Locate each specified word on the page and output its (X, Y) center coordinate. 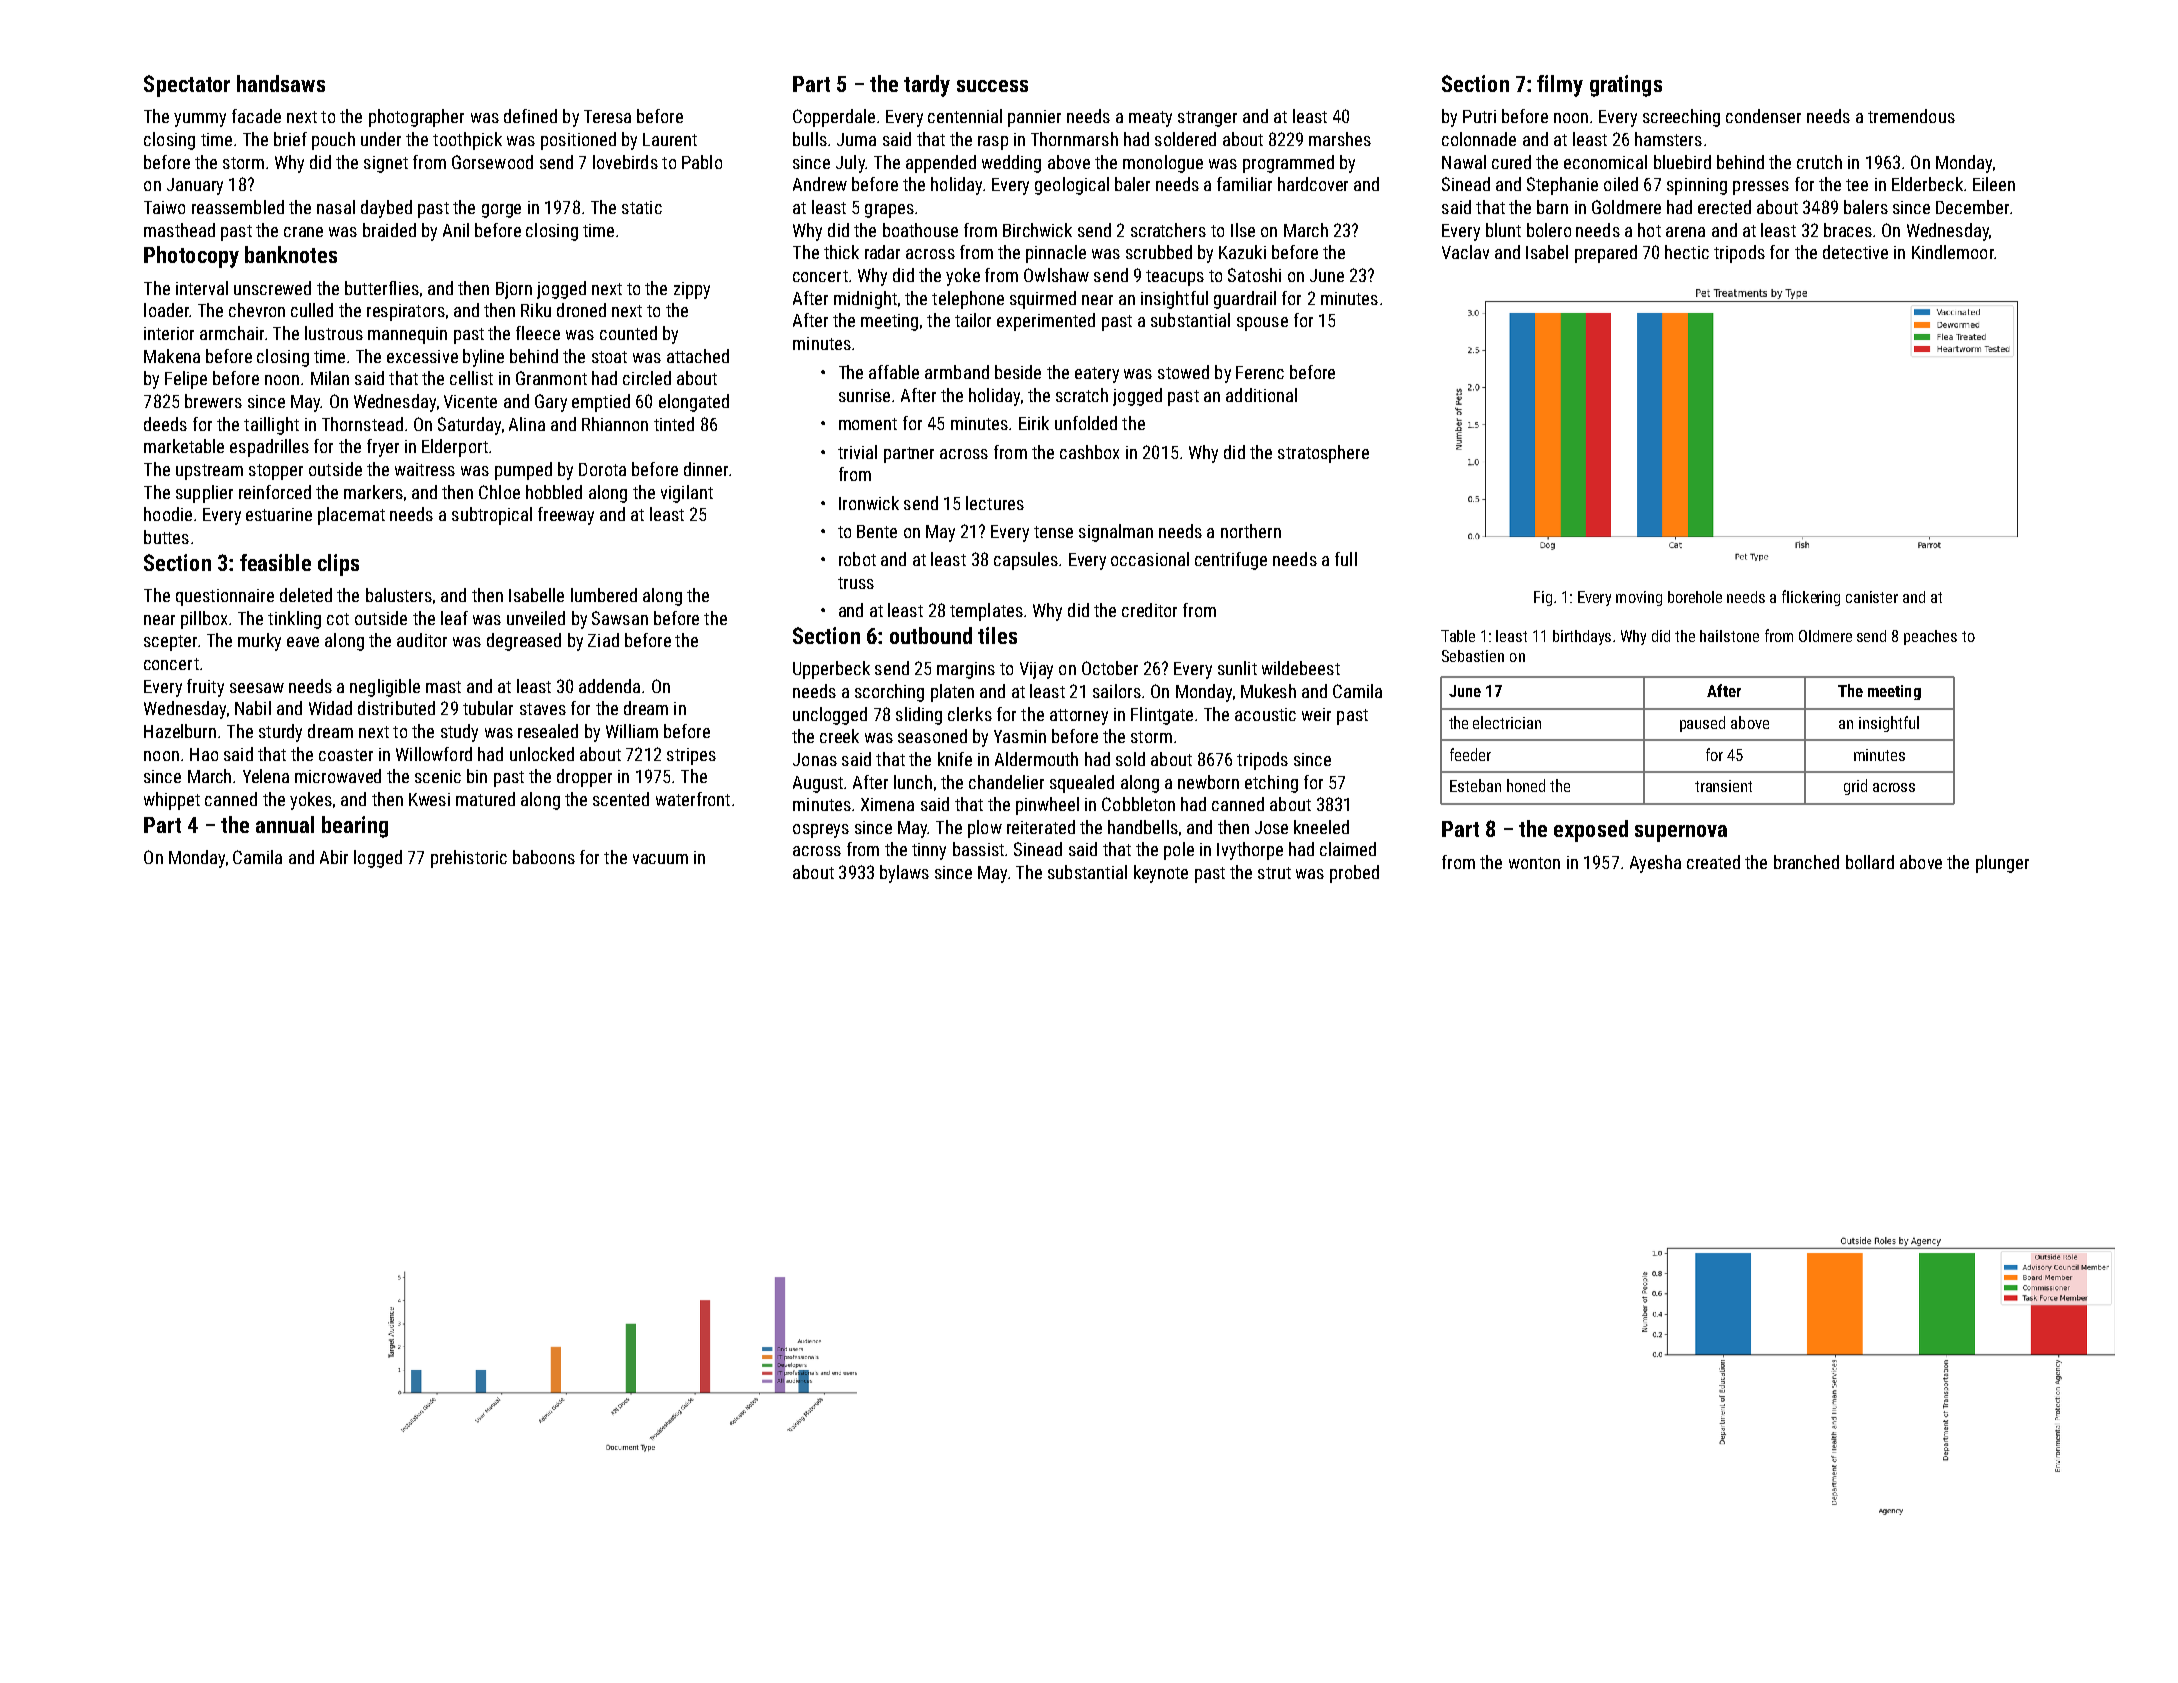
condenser (1763, 116)
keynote (1161, 874)
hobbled (554, 492)
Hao (204, 754)
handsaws (281, 83)
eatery (1097, 375)
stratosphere (1323, 454)
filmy (1560, 86)
